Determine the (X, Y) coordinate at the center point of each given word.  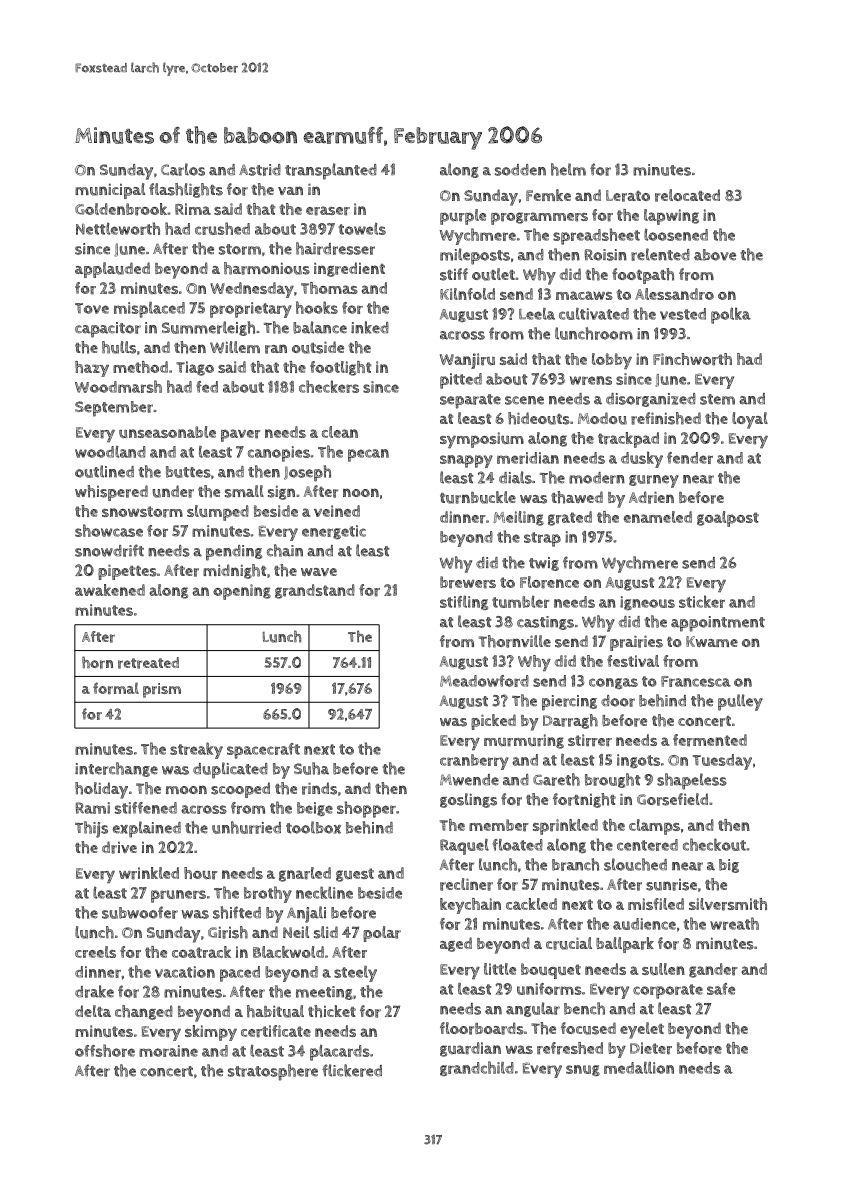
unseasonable (167, 432)
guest (355, 875)
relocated (687, 195)
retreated (148, 663)
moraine (168, 1051)
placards (340, 1052)
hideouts (539, 418)
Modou (602, 418)
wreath (734, 923)
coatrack (201, 952)
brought (613, 780)
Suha (311, 768)
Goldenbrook (121, 209)
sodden (520, 170)
